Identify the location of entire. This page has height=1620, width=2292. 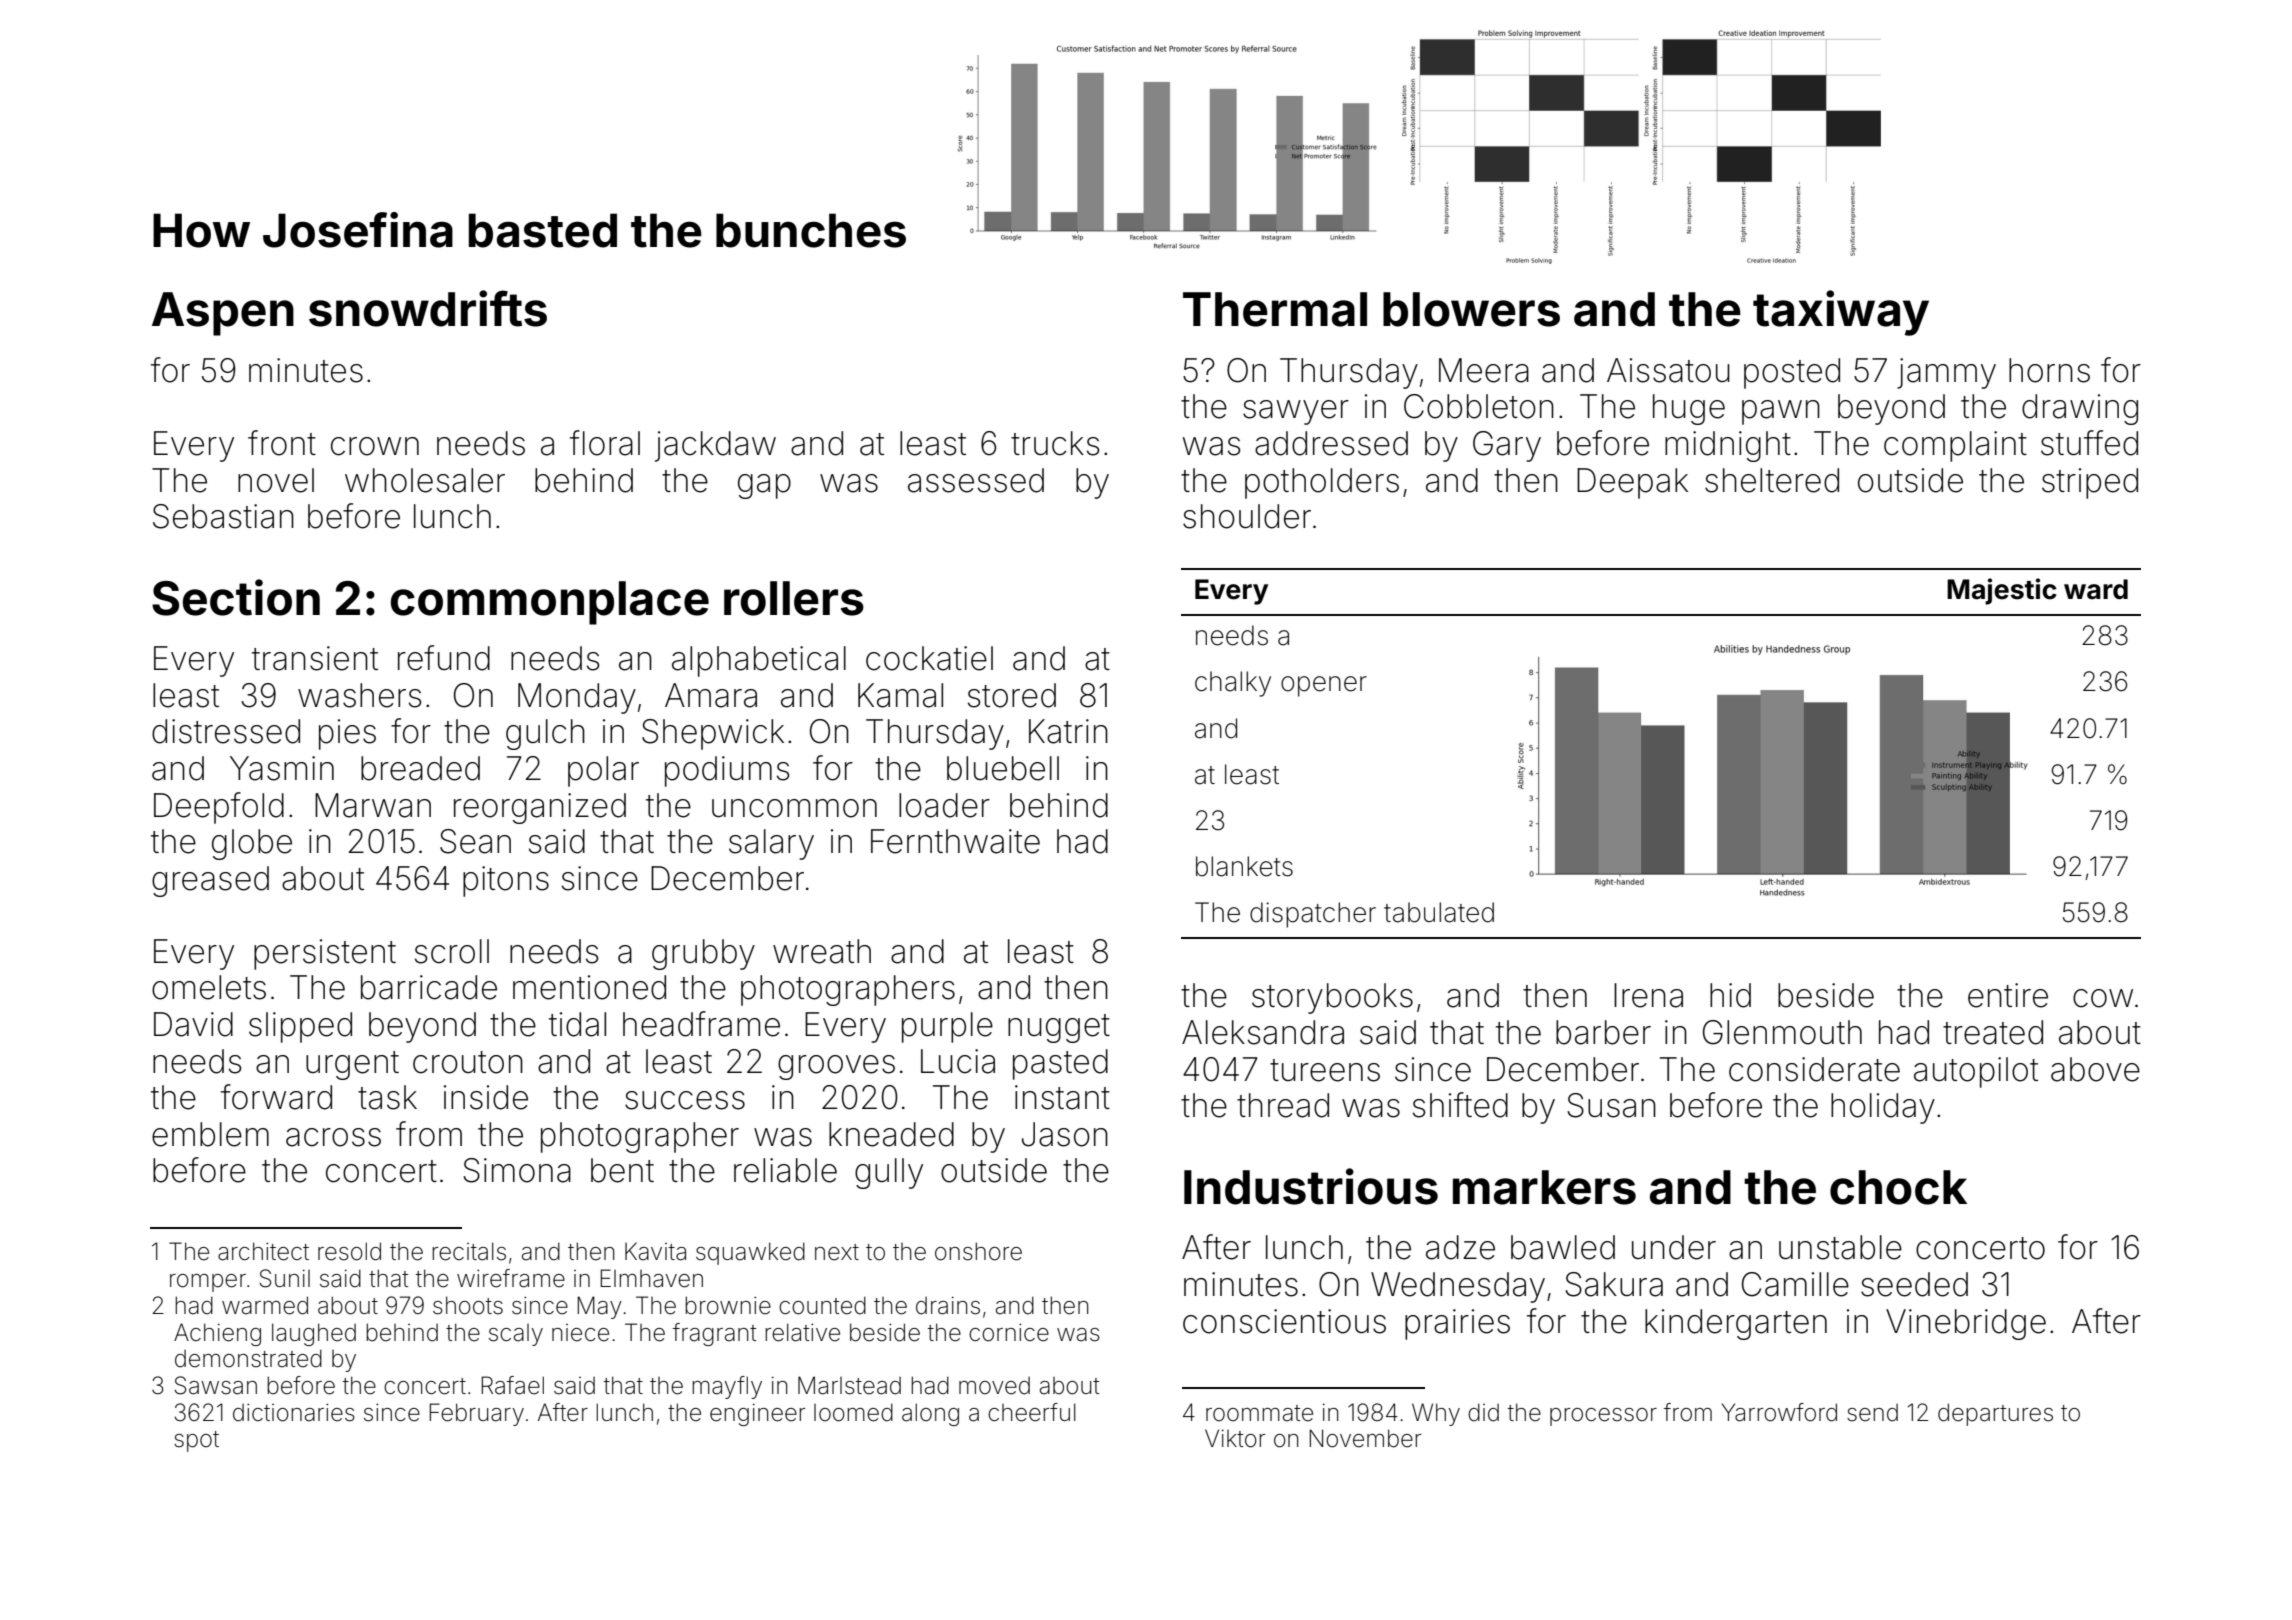
(2008, 995).
